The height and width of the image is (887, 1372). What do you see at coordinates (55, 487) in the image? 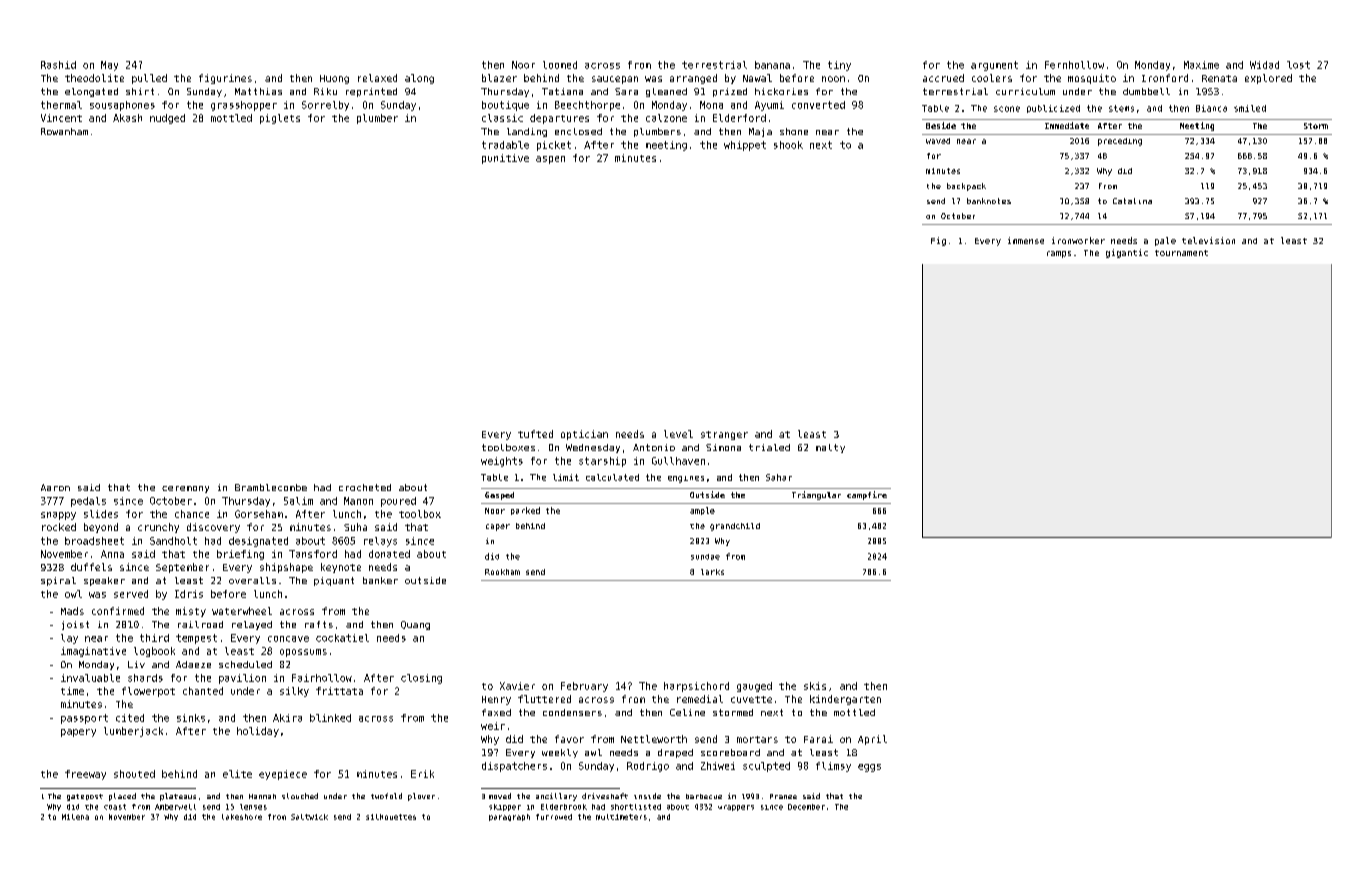
I see `Aaron` at bounding box center [55, 487].
